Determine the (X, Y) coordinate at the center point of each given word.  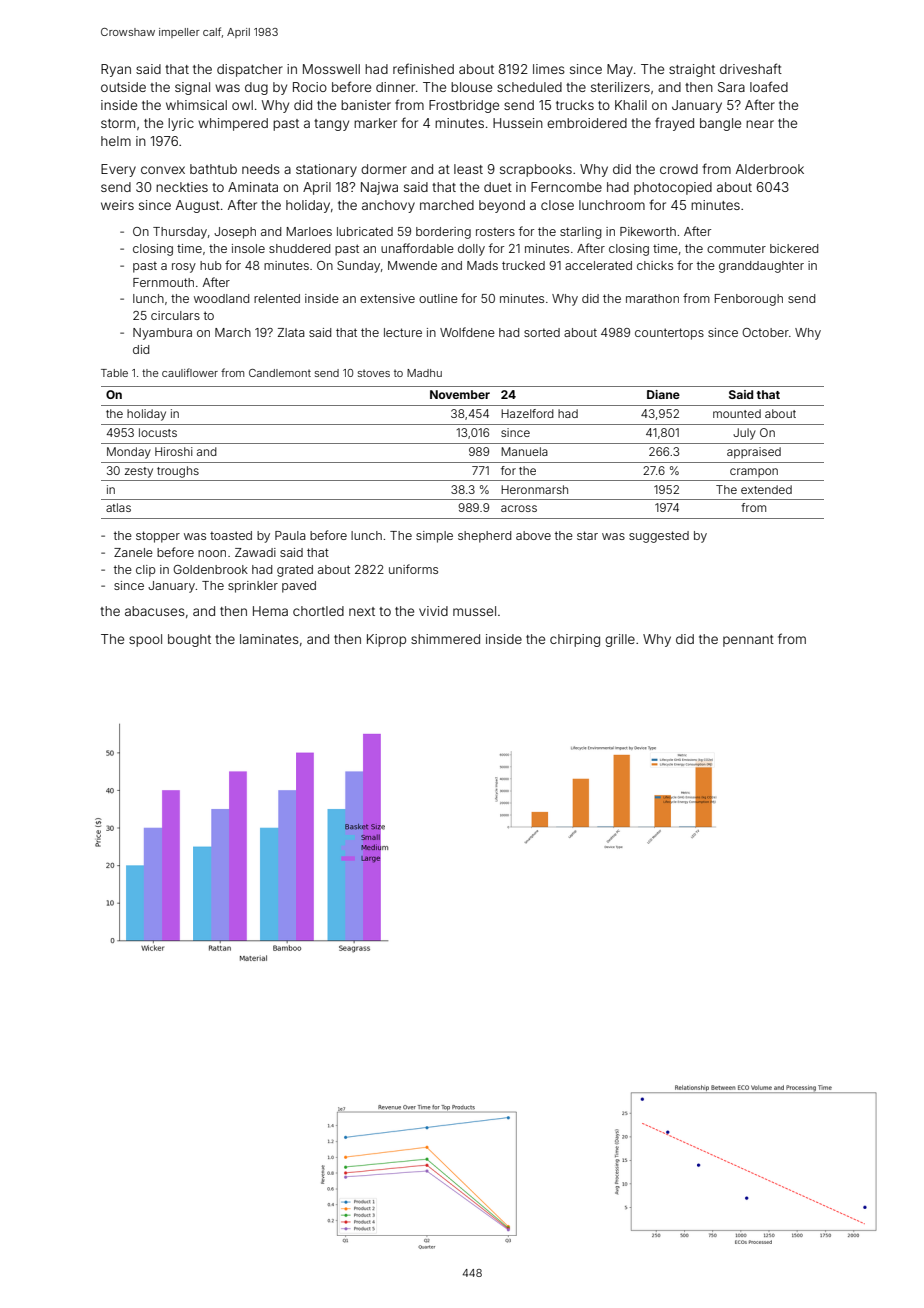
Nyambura (162, 334)
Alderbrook (770, 169)
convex (163, 170)
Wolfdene (467, 332)
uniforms (413, 569)
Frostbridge (464, 106)
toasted (231, 535)
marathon (652, 298)
